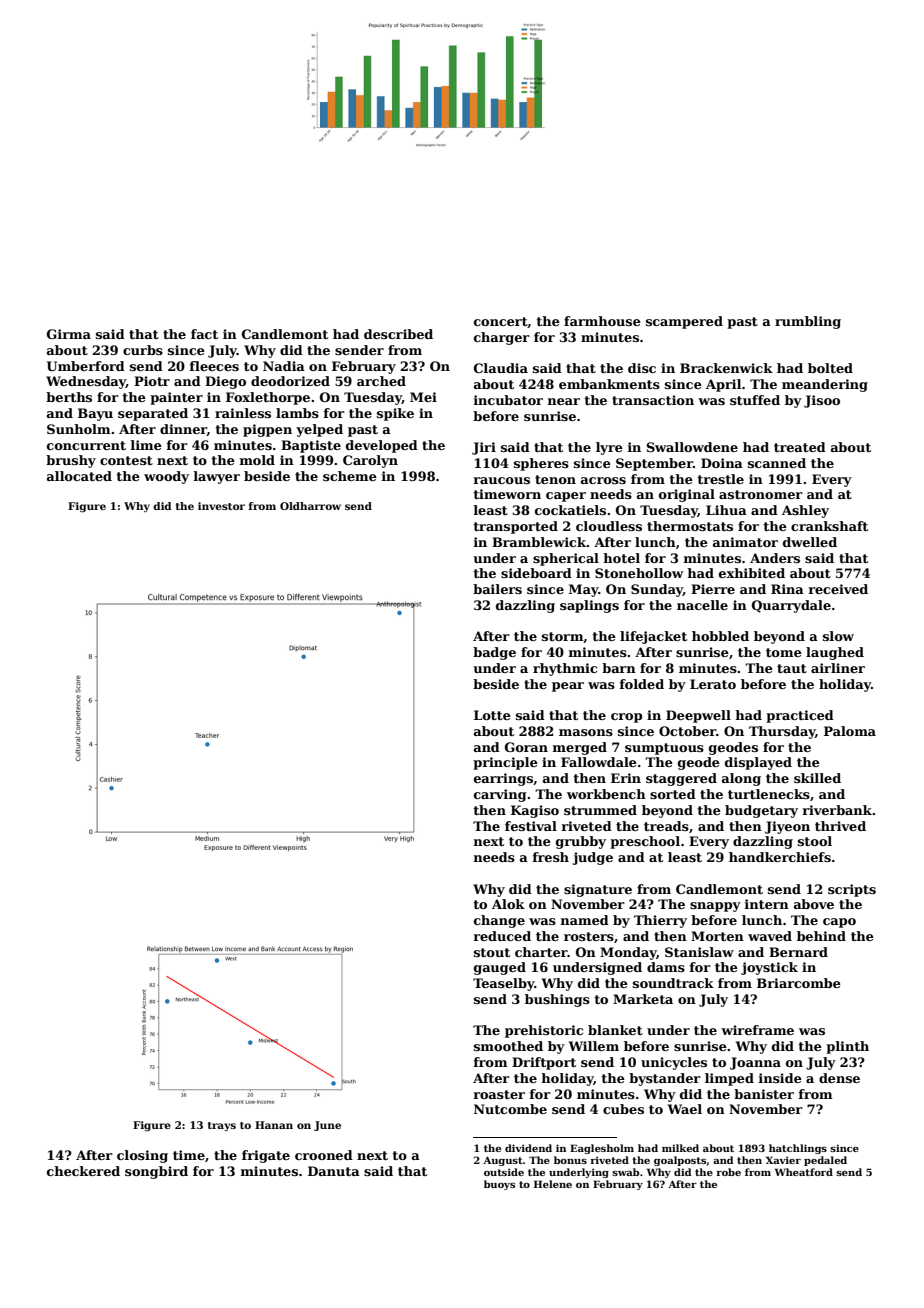  What do you see at coordinates (684, 322) in the document?
I see `scampered` at bounding box center [684, 322].
